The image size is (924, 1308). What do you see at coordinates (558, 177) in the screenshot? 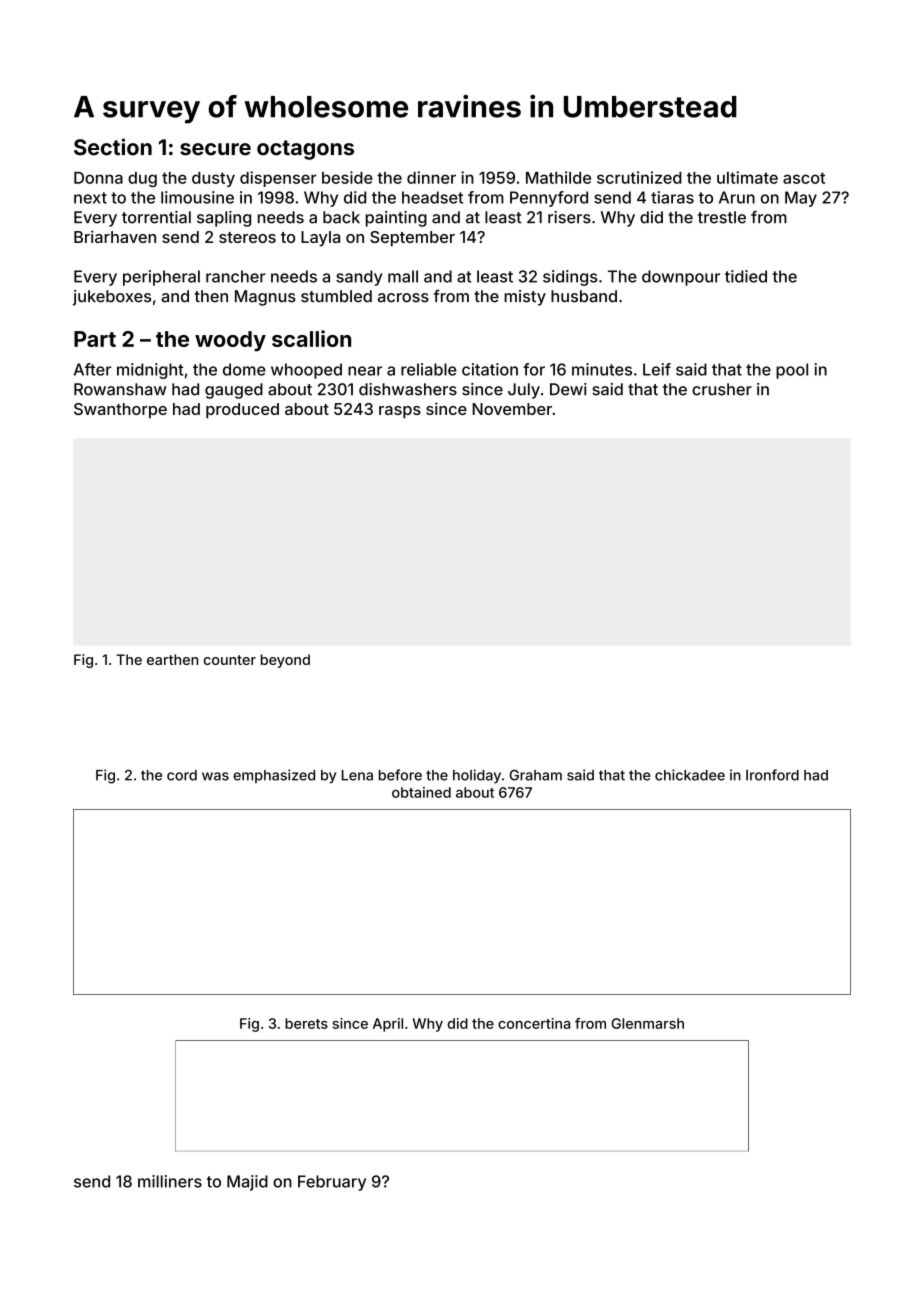
I see `Mathilde` at bounding box center [558, 177].
